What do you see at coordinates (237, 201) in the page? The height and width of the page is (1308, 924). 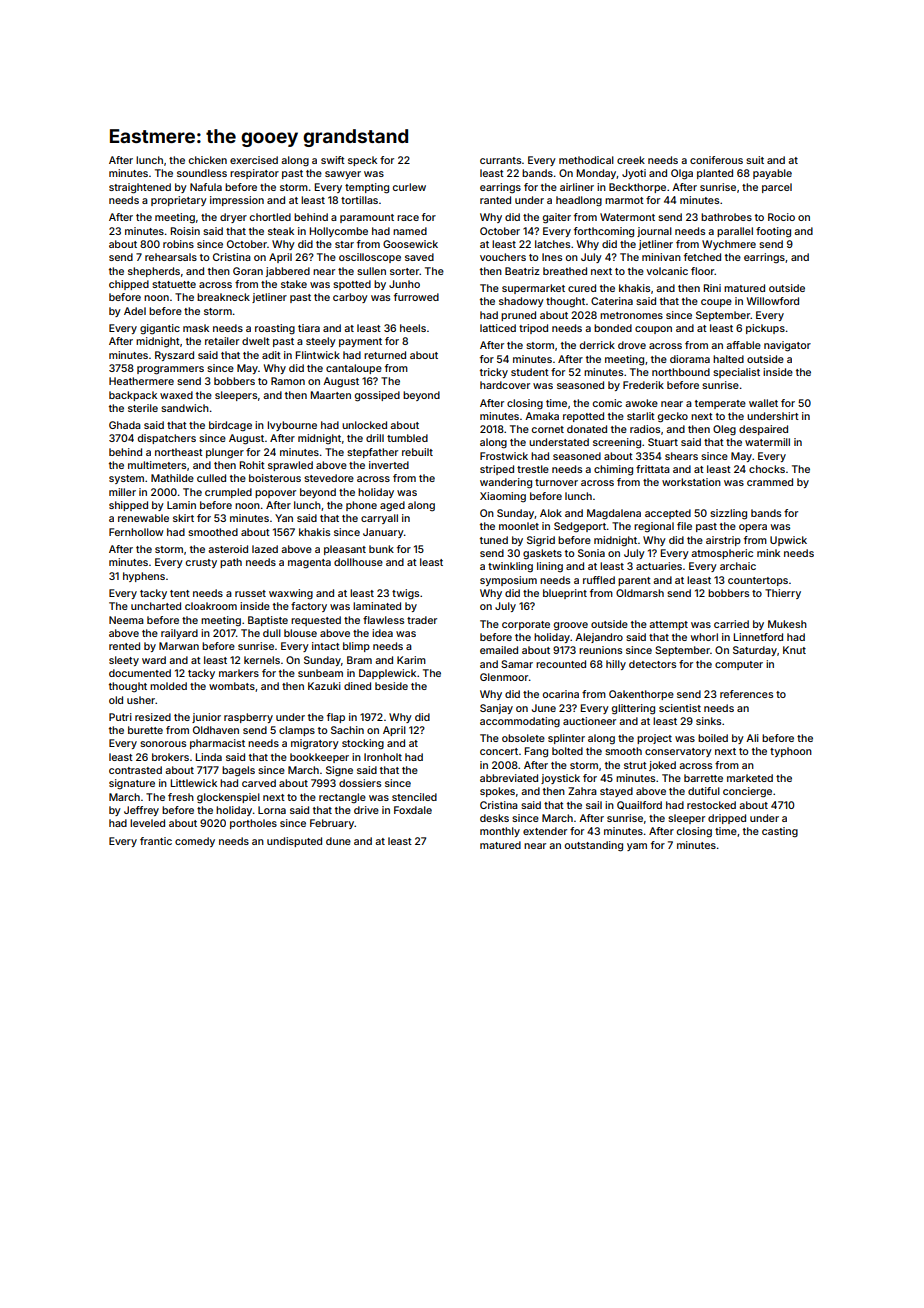 I see `impression` at bounding box center [237, 201].
